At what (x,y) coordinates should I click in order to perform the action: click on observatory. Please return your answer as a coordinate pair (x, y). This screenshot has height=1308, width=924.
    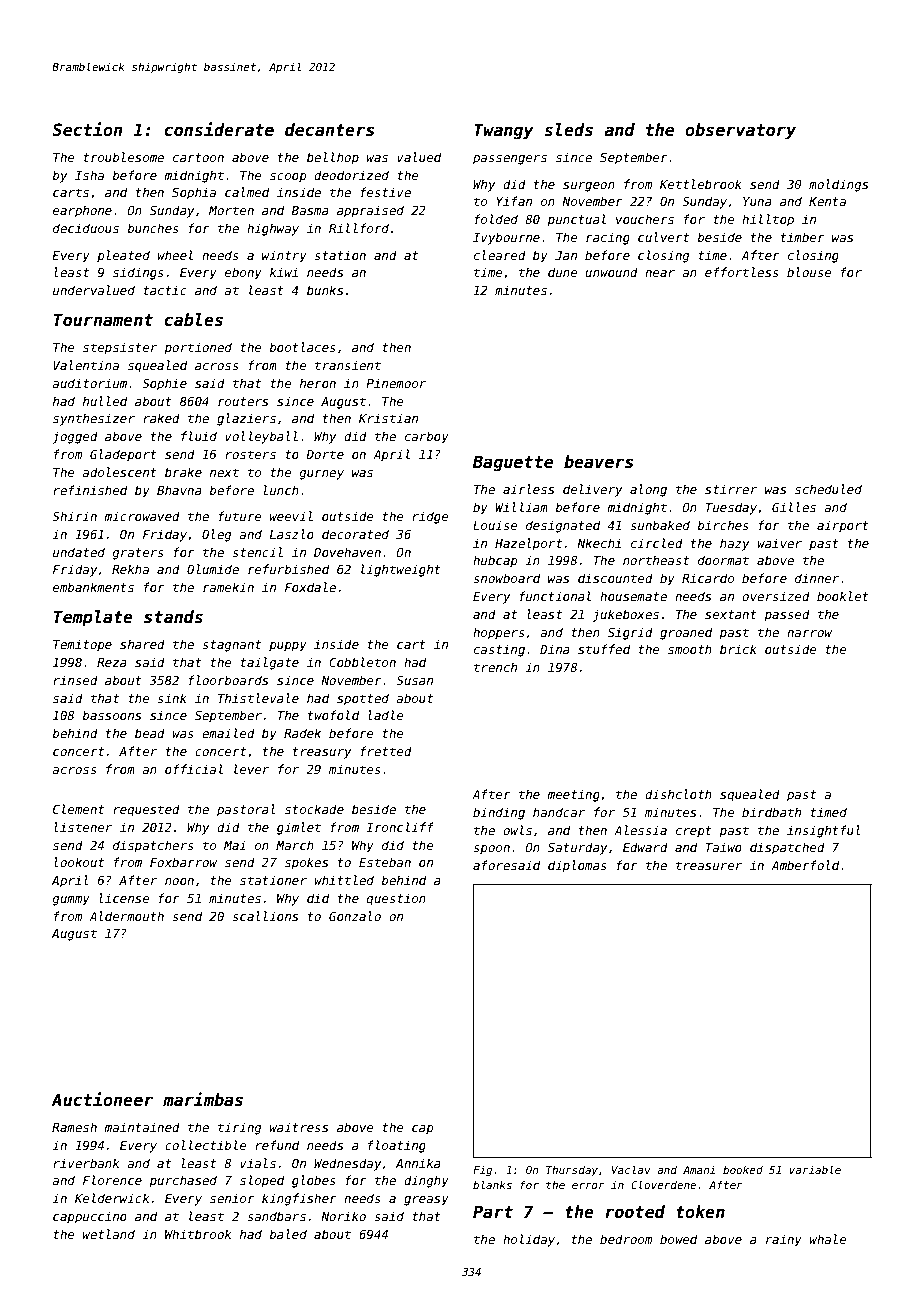
    Looking at the image, I should click on (740, 131).
